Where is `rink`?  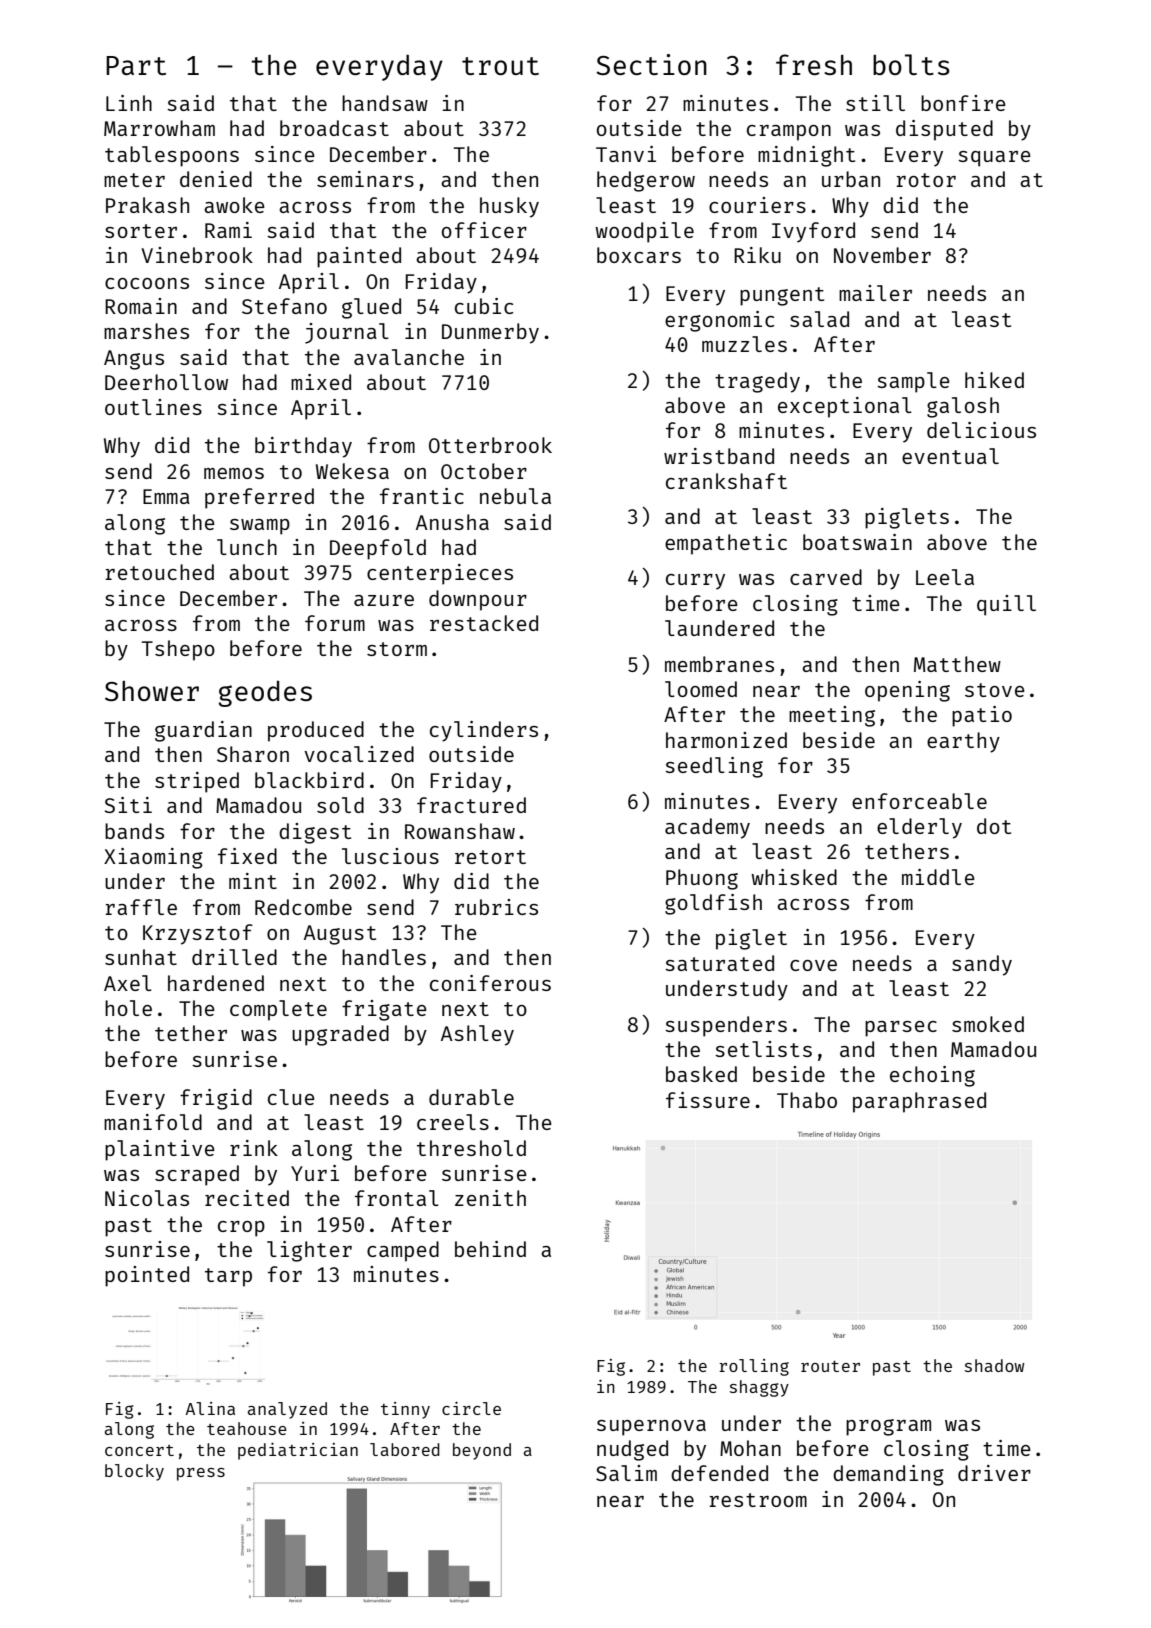 rink is located at coordinates (254, 1148).
